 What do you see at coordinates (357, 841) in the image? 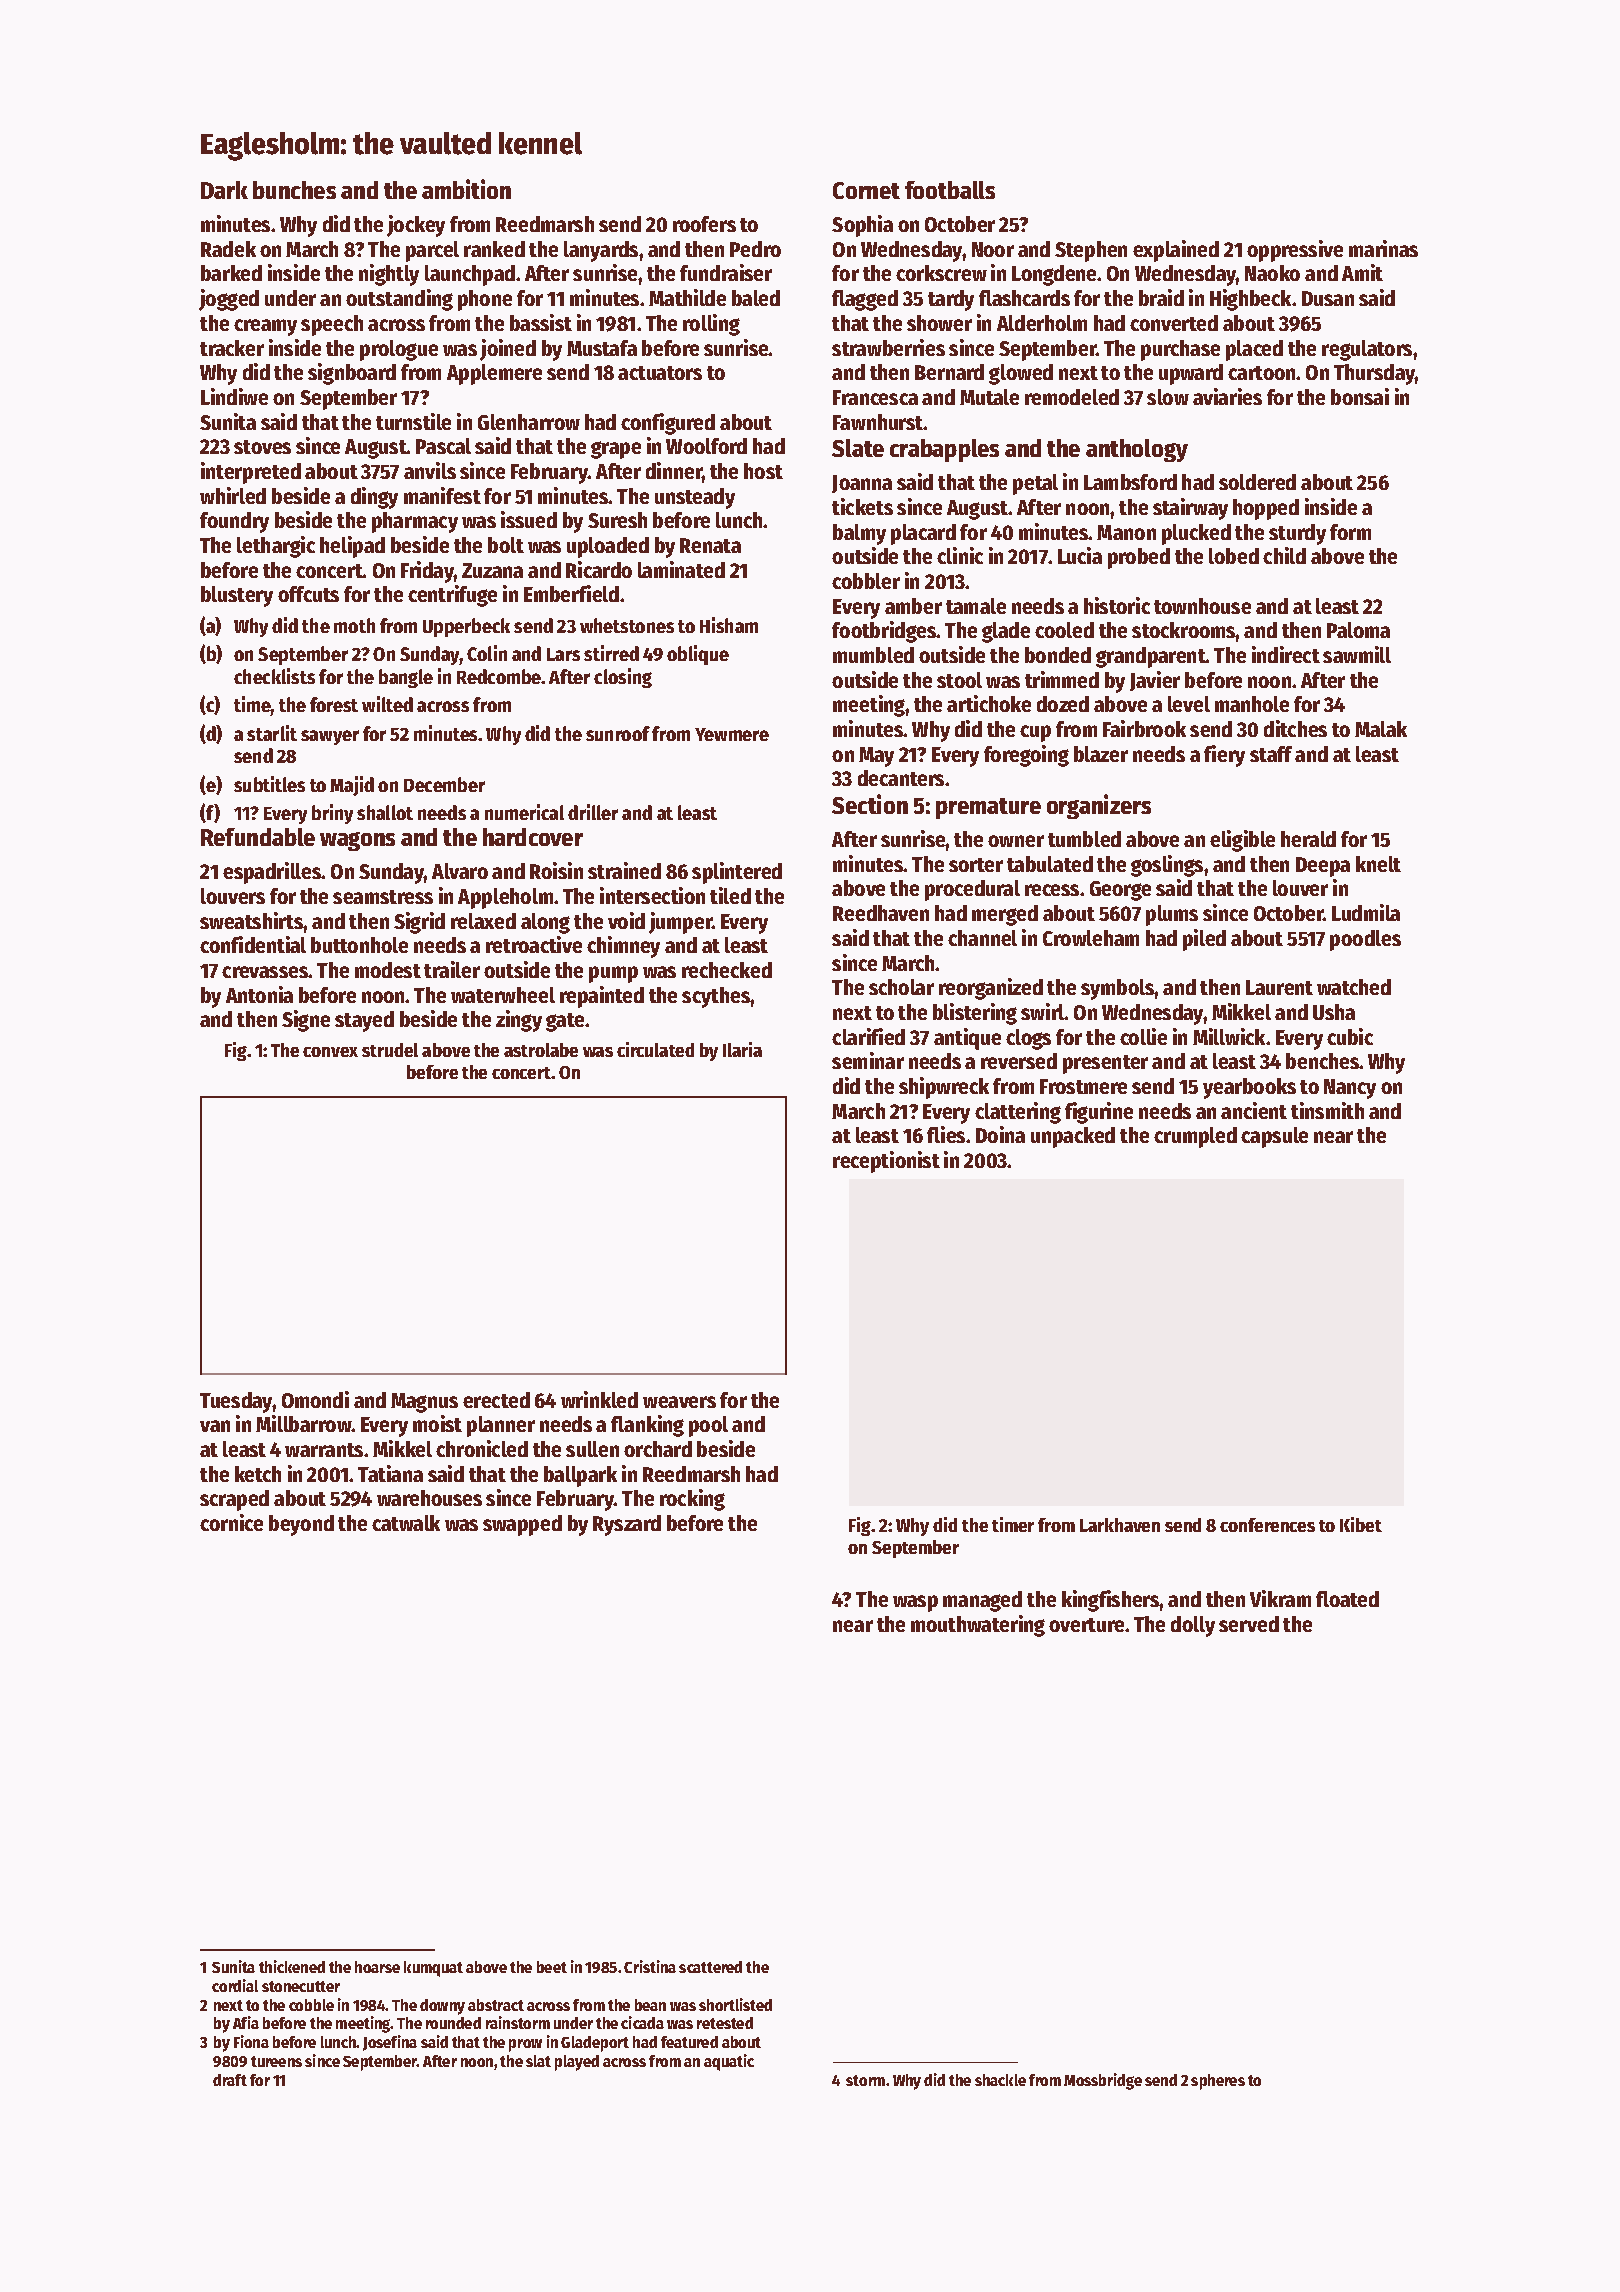
I see `wagons` at bounding box center [357, 841].
